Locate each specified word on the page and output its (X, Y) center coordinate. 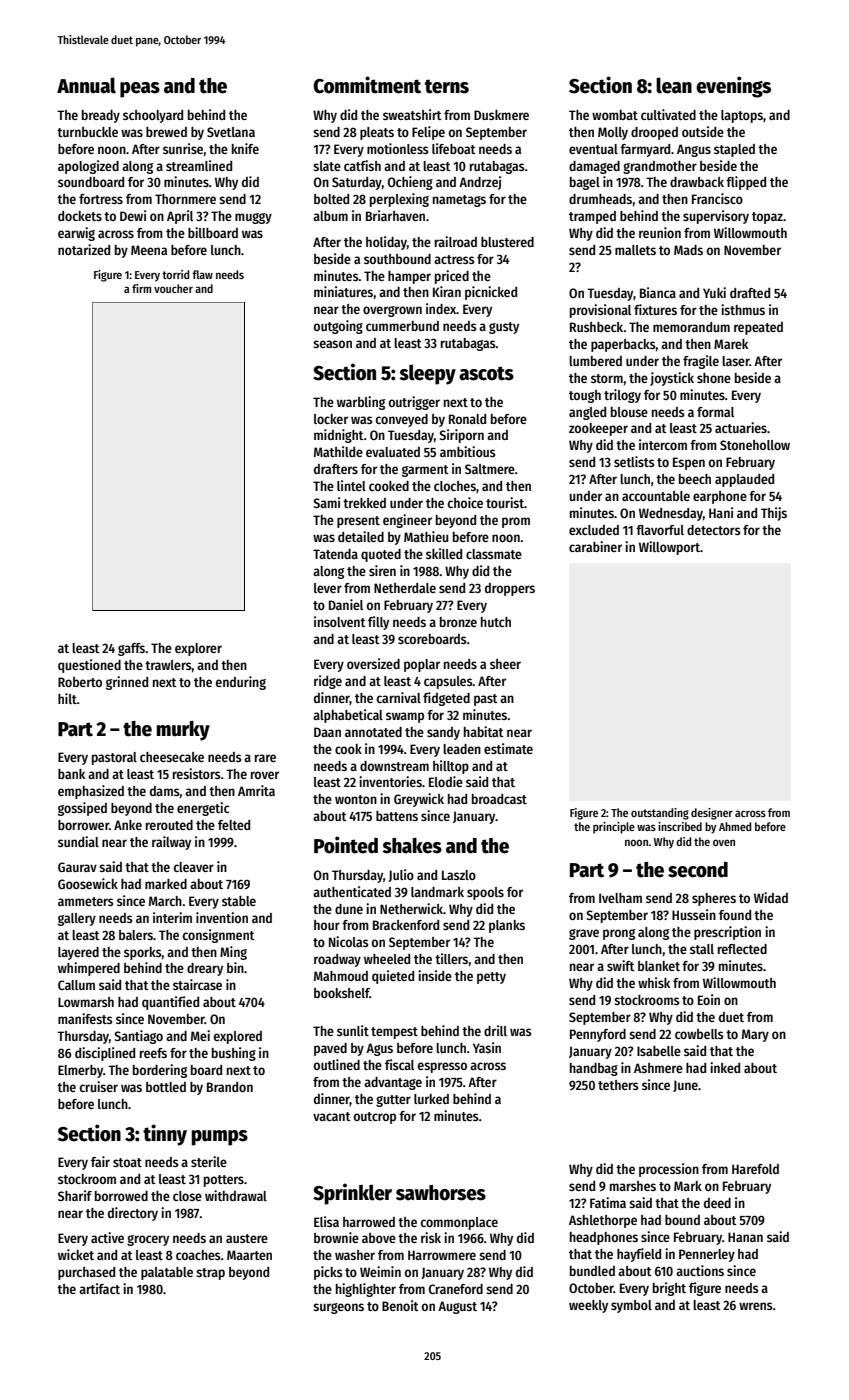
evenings (733, 87)
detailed (361, 536)
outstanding (660, 814)
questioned (89, 666)
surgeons (338, 1308)
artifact (99, 1288)
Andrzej (480, 183)
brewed (166, 132)
